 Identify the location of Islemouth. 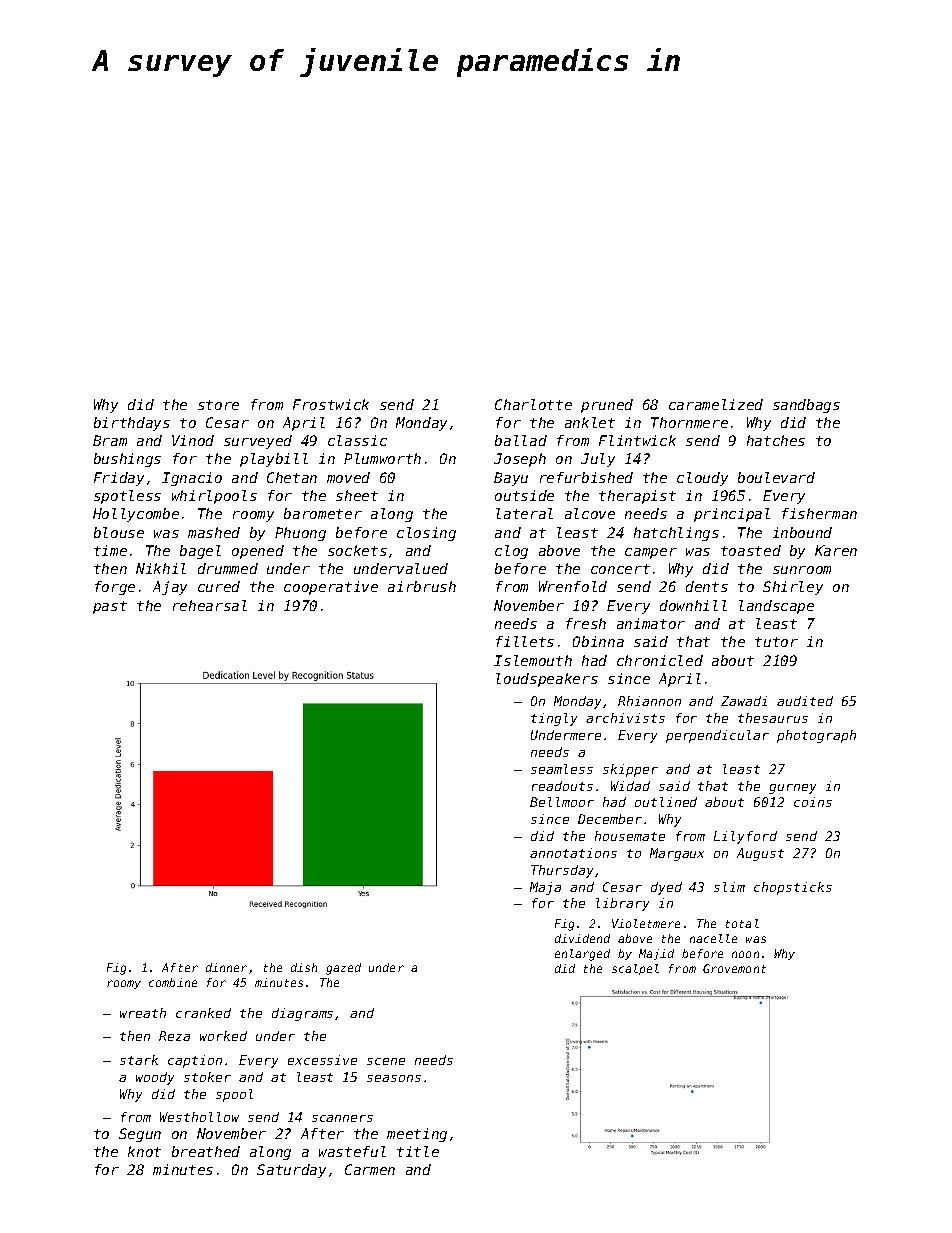
(533, 660).
